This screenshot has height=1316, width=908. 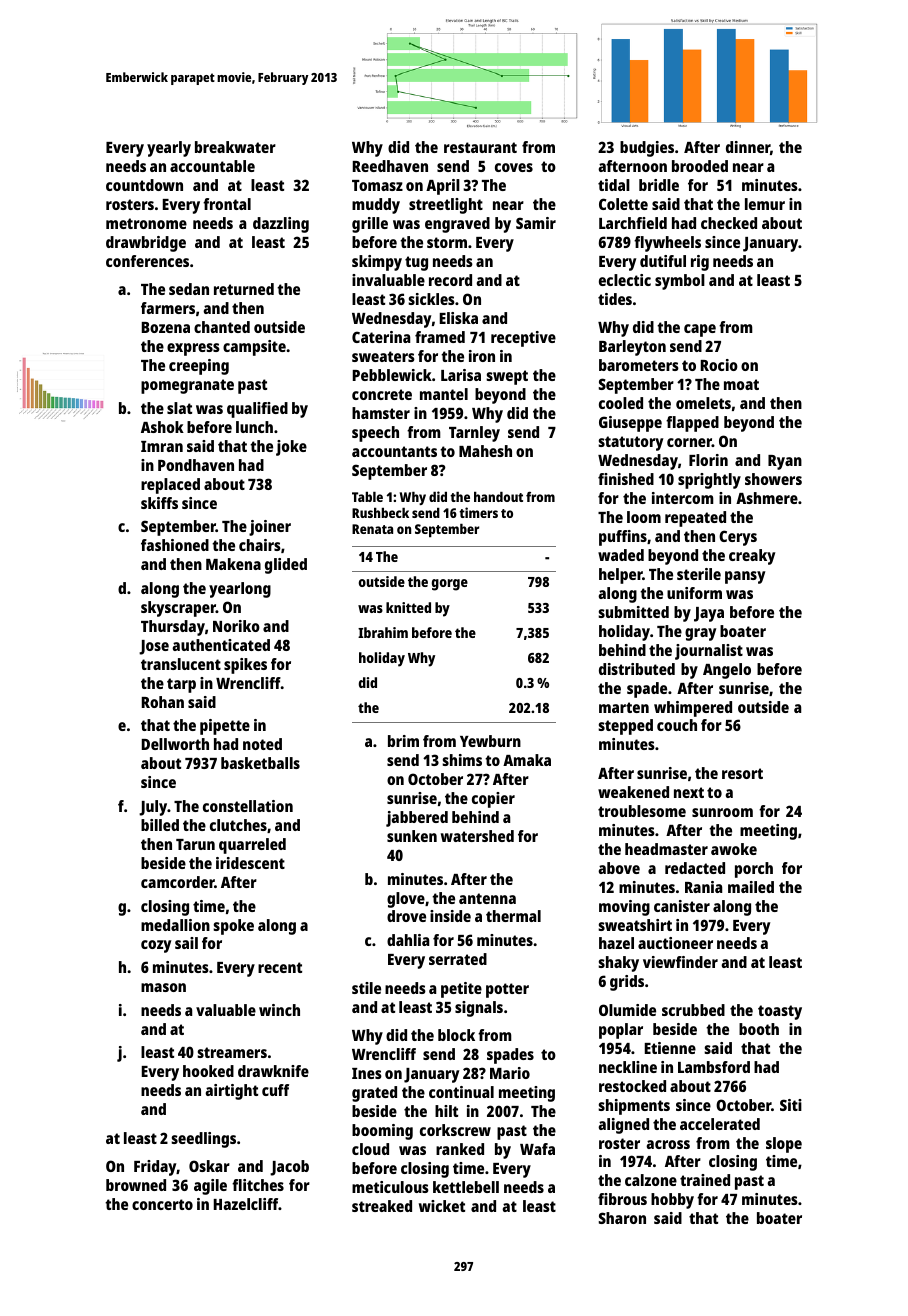 I want to click on agile, so click(x=210, y=1187).
